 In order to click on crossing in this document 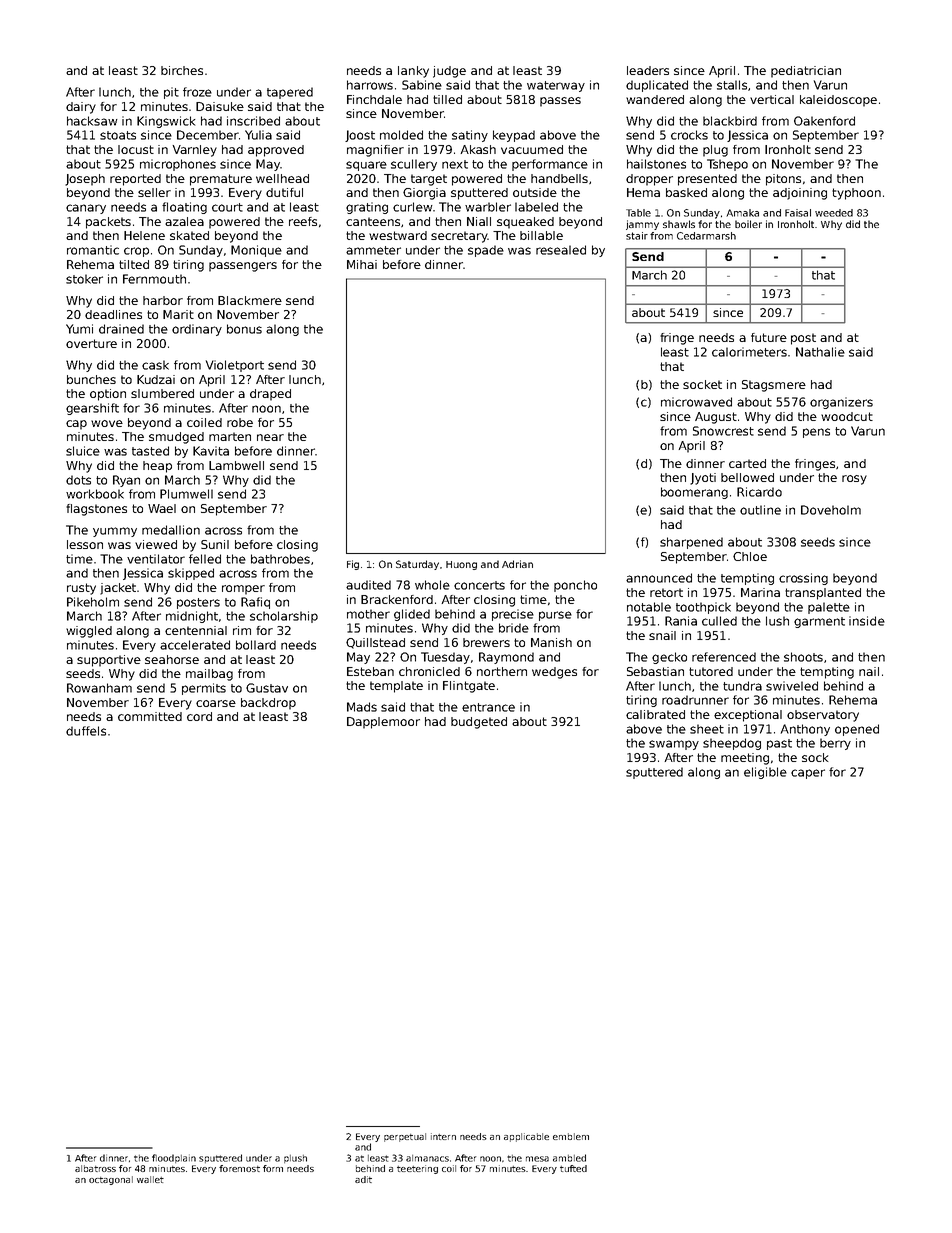, I will do `click(803, 579)`.
